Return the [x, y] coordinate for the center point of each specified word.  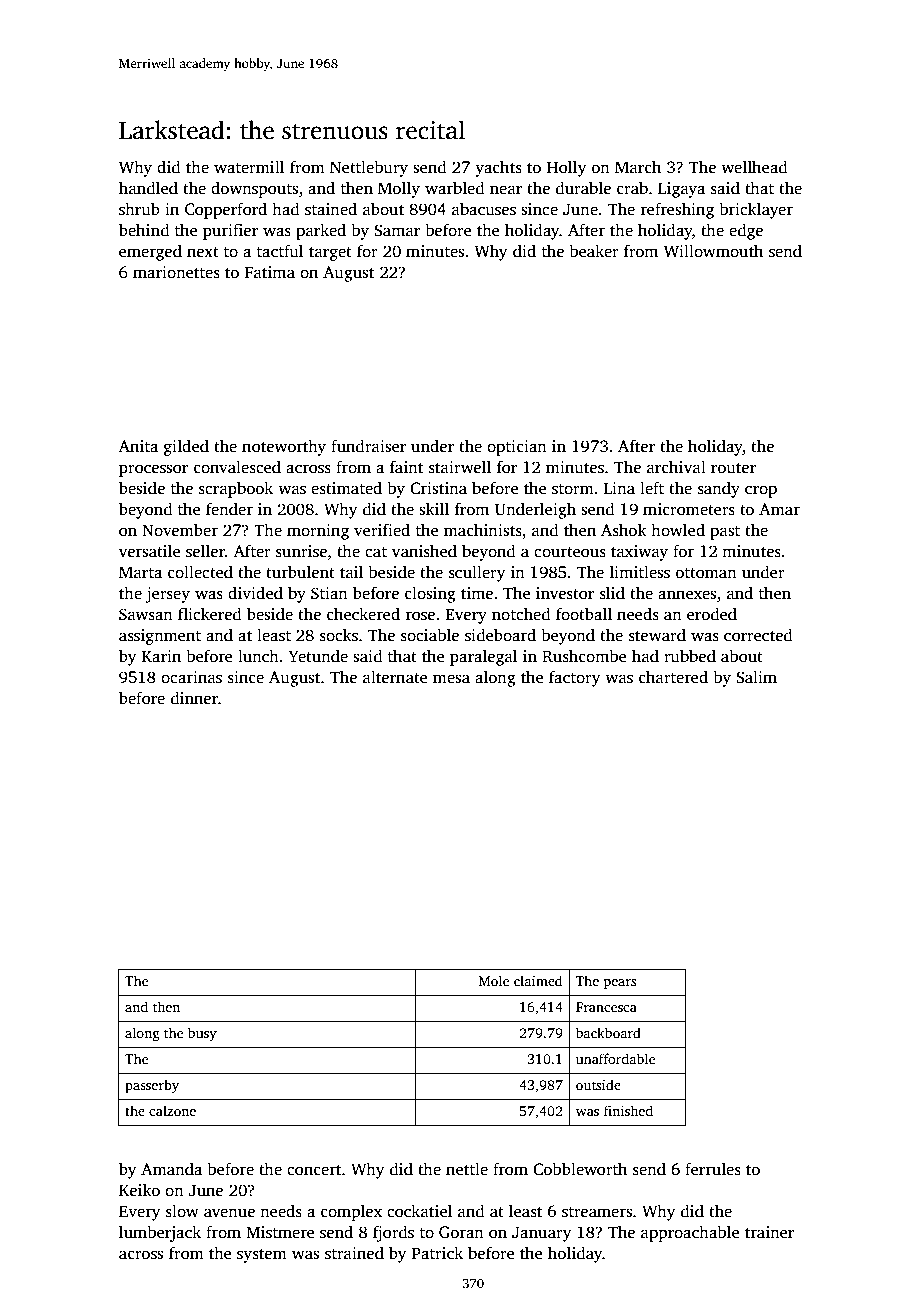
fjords [393, 1233]
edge [746, 231]
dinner [194, 697]
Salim [756, 677]
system [262, 1256]
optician [517, 448]
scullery [477, 573]
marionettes [176, 272]
